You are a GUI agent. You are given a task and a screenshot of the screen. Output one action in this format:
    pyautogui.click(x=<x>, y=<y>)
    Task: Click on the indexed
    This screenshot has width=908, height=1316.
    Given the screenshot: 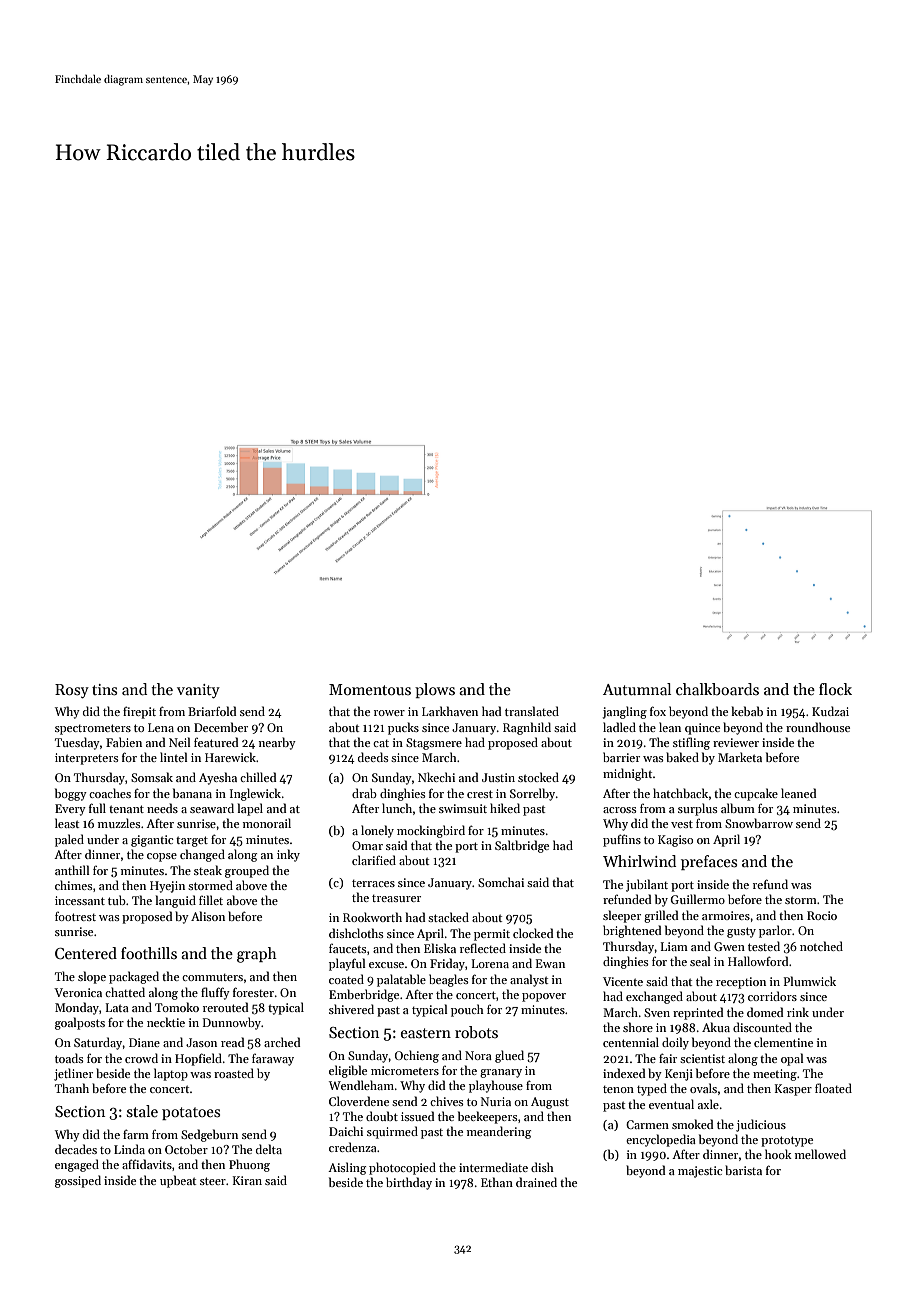 What is the action you would take?
    pyautogui.click(x=624, y=1073)
